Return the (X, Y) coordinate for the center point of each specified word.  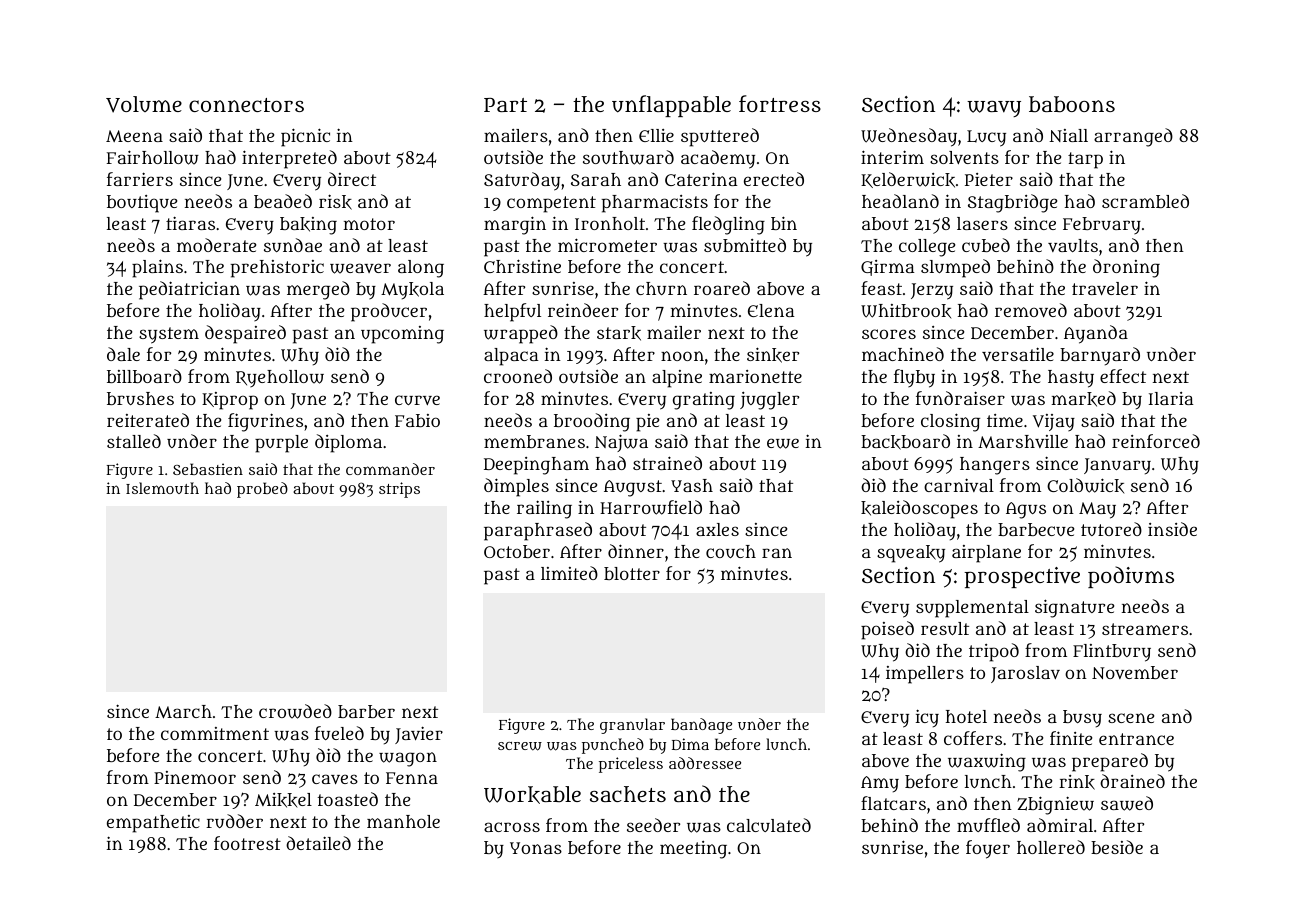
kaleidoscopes (919, 509)
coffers (973, 738)
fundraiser (960, 398)
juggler (769, 401)
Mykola (412, 291)
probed (262, 490)
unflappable (671, 106)
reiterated (148, 420)
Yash (692, 485)
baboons (1072, 104)
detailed (318, 843)
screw (520, 746)
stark (619, 333)
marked (1083, 399)
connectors (246, 105)
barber (366, 711)
